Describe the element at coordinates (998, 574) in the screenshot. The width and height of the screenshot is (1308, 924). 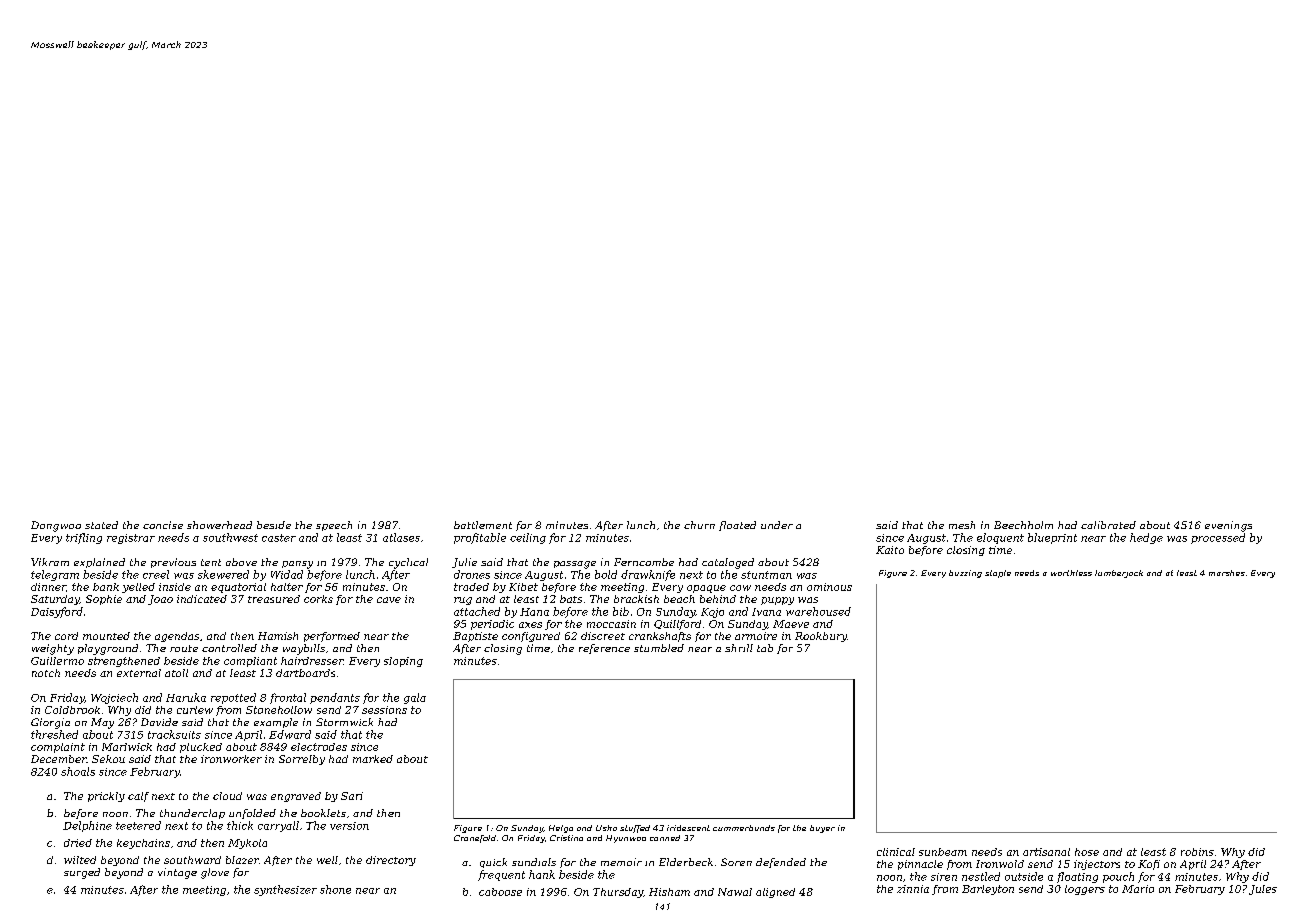
I see `staple` at that location.
